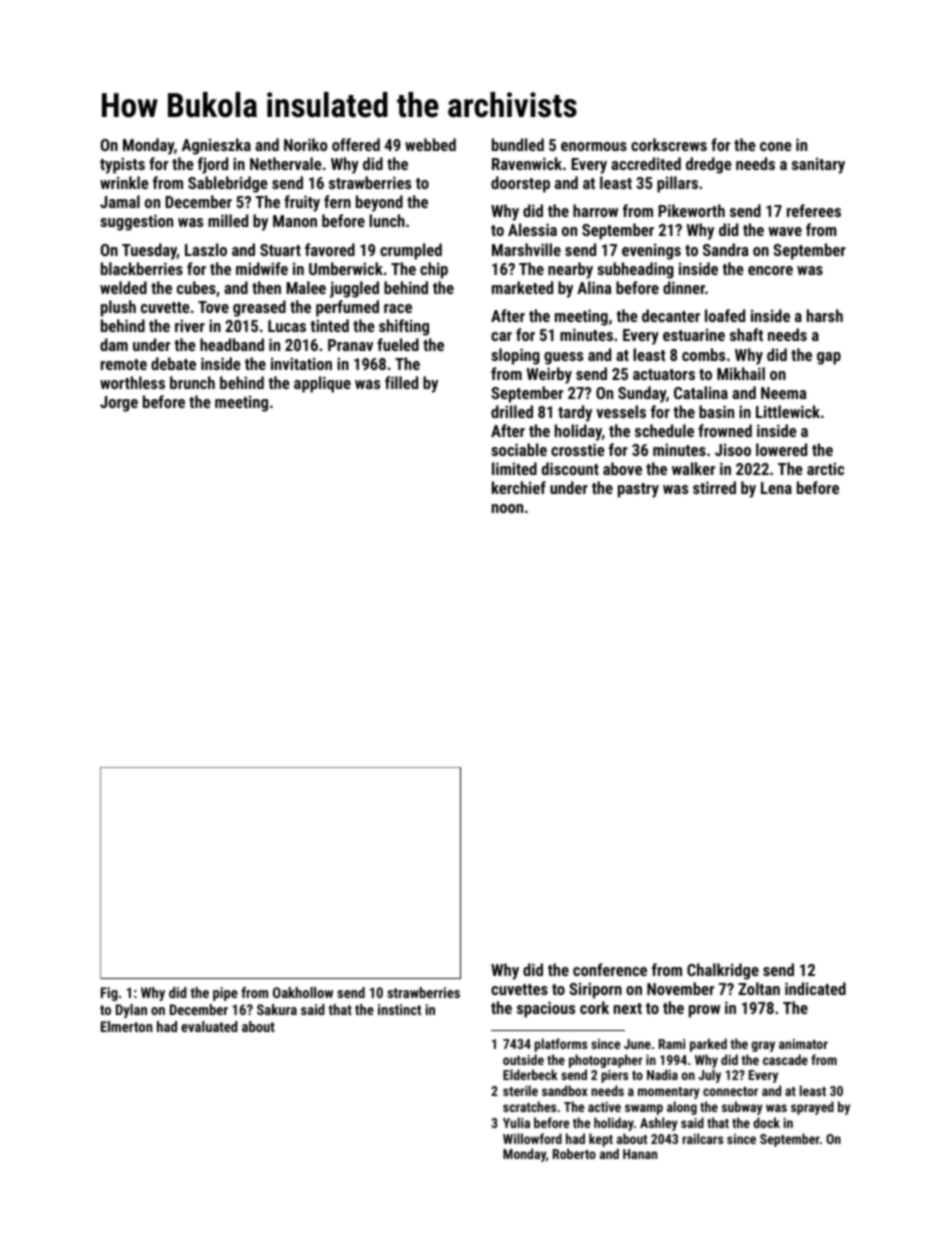  I want to click on Oakhollow, so click(303, 992).
